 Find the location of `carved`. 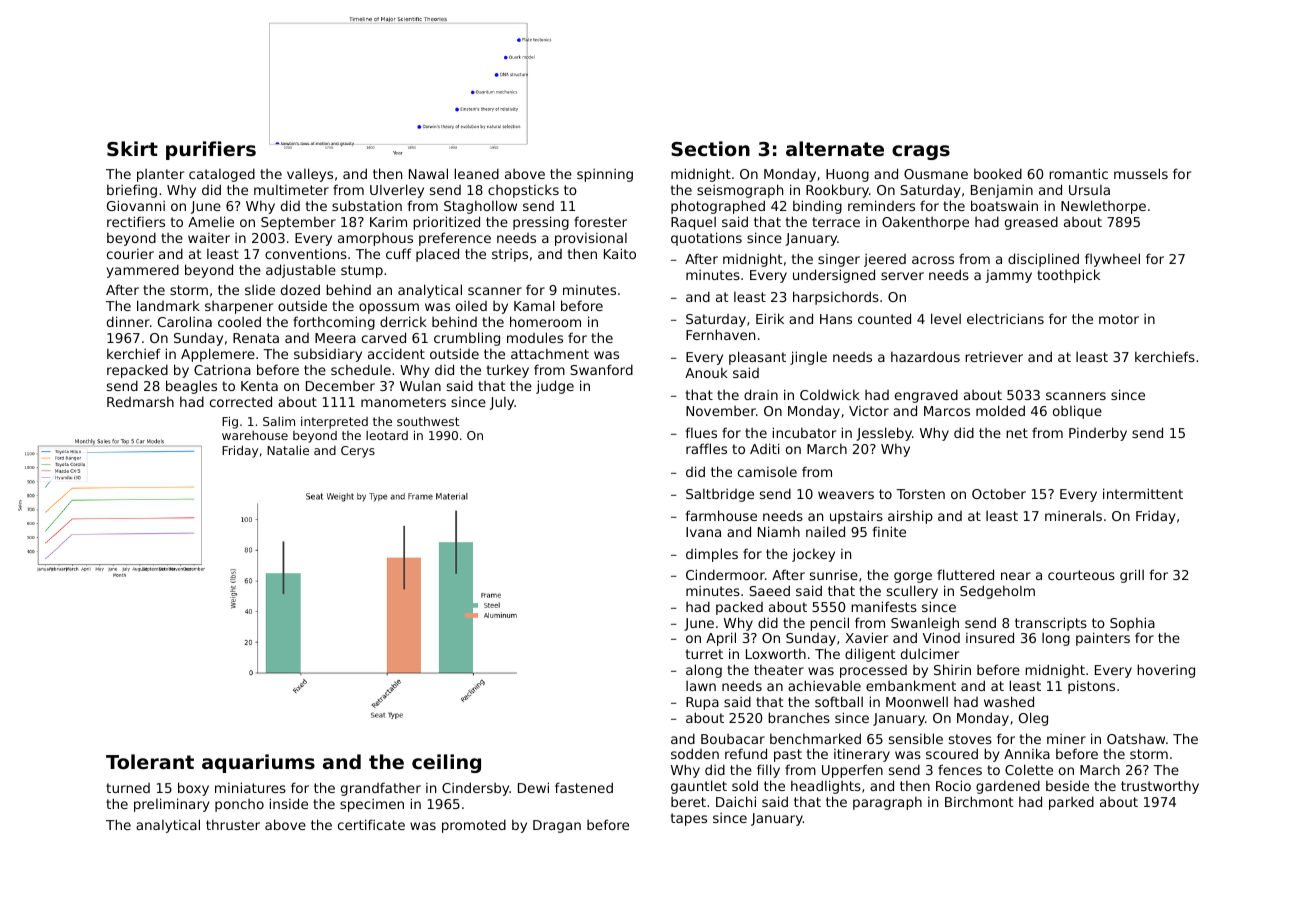

carved is located at coordinates (384, 337).
